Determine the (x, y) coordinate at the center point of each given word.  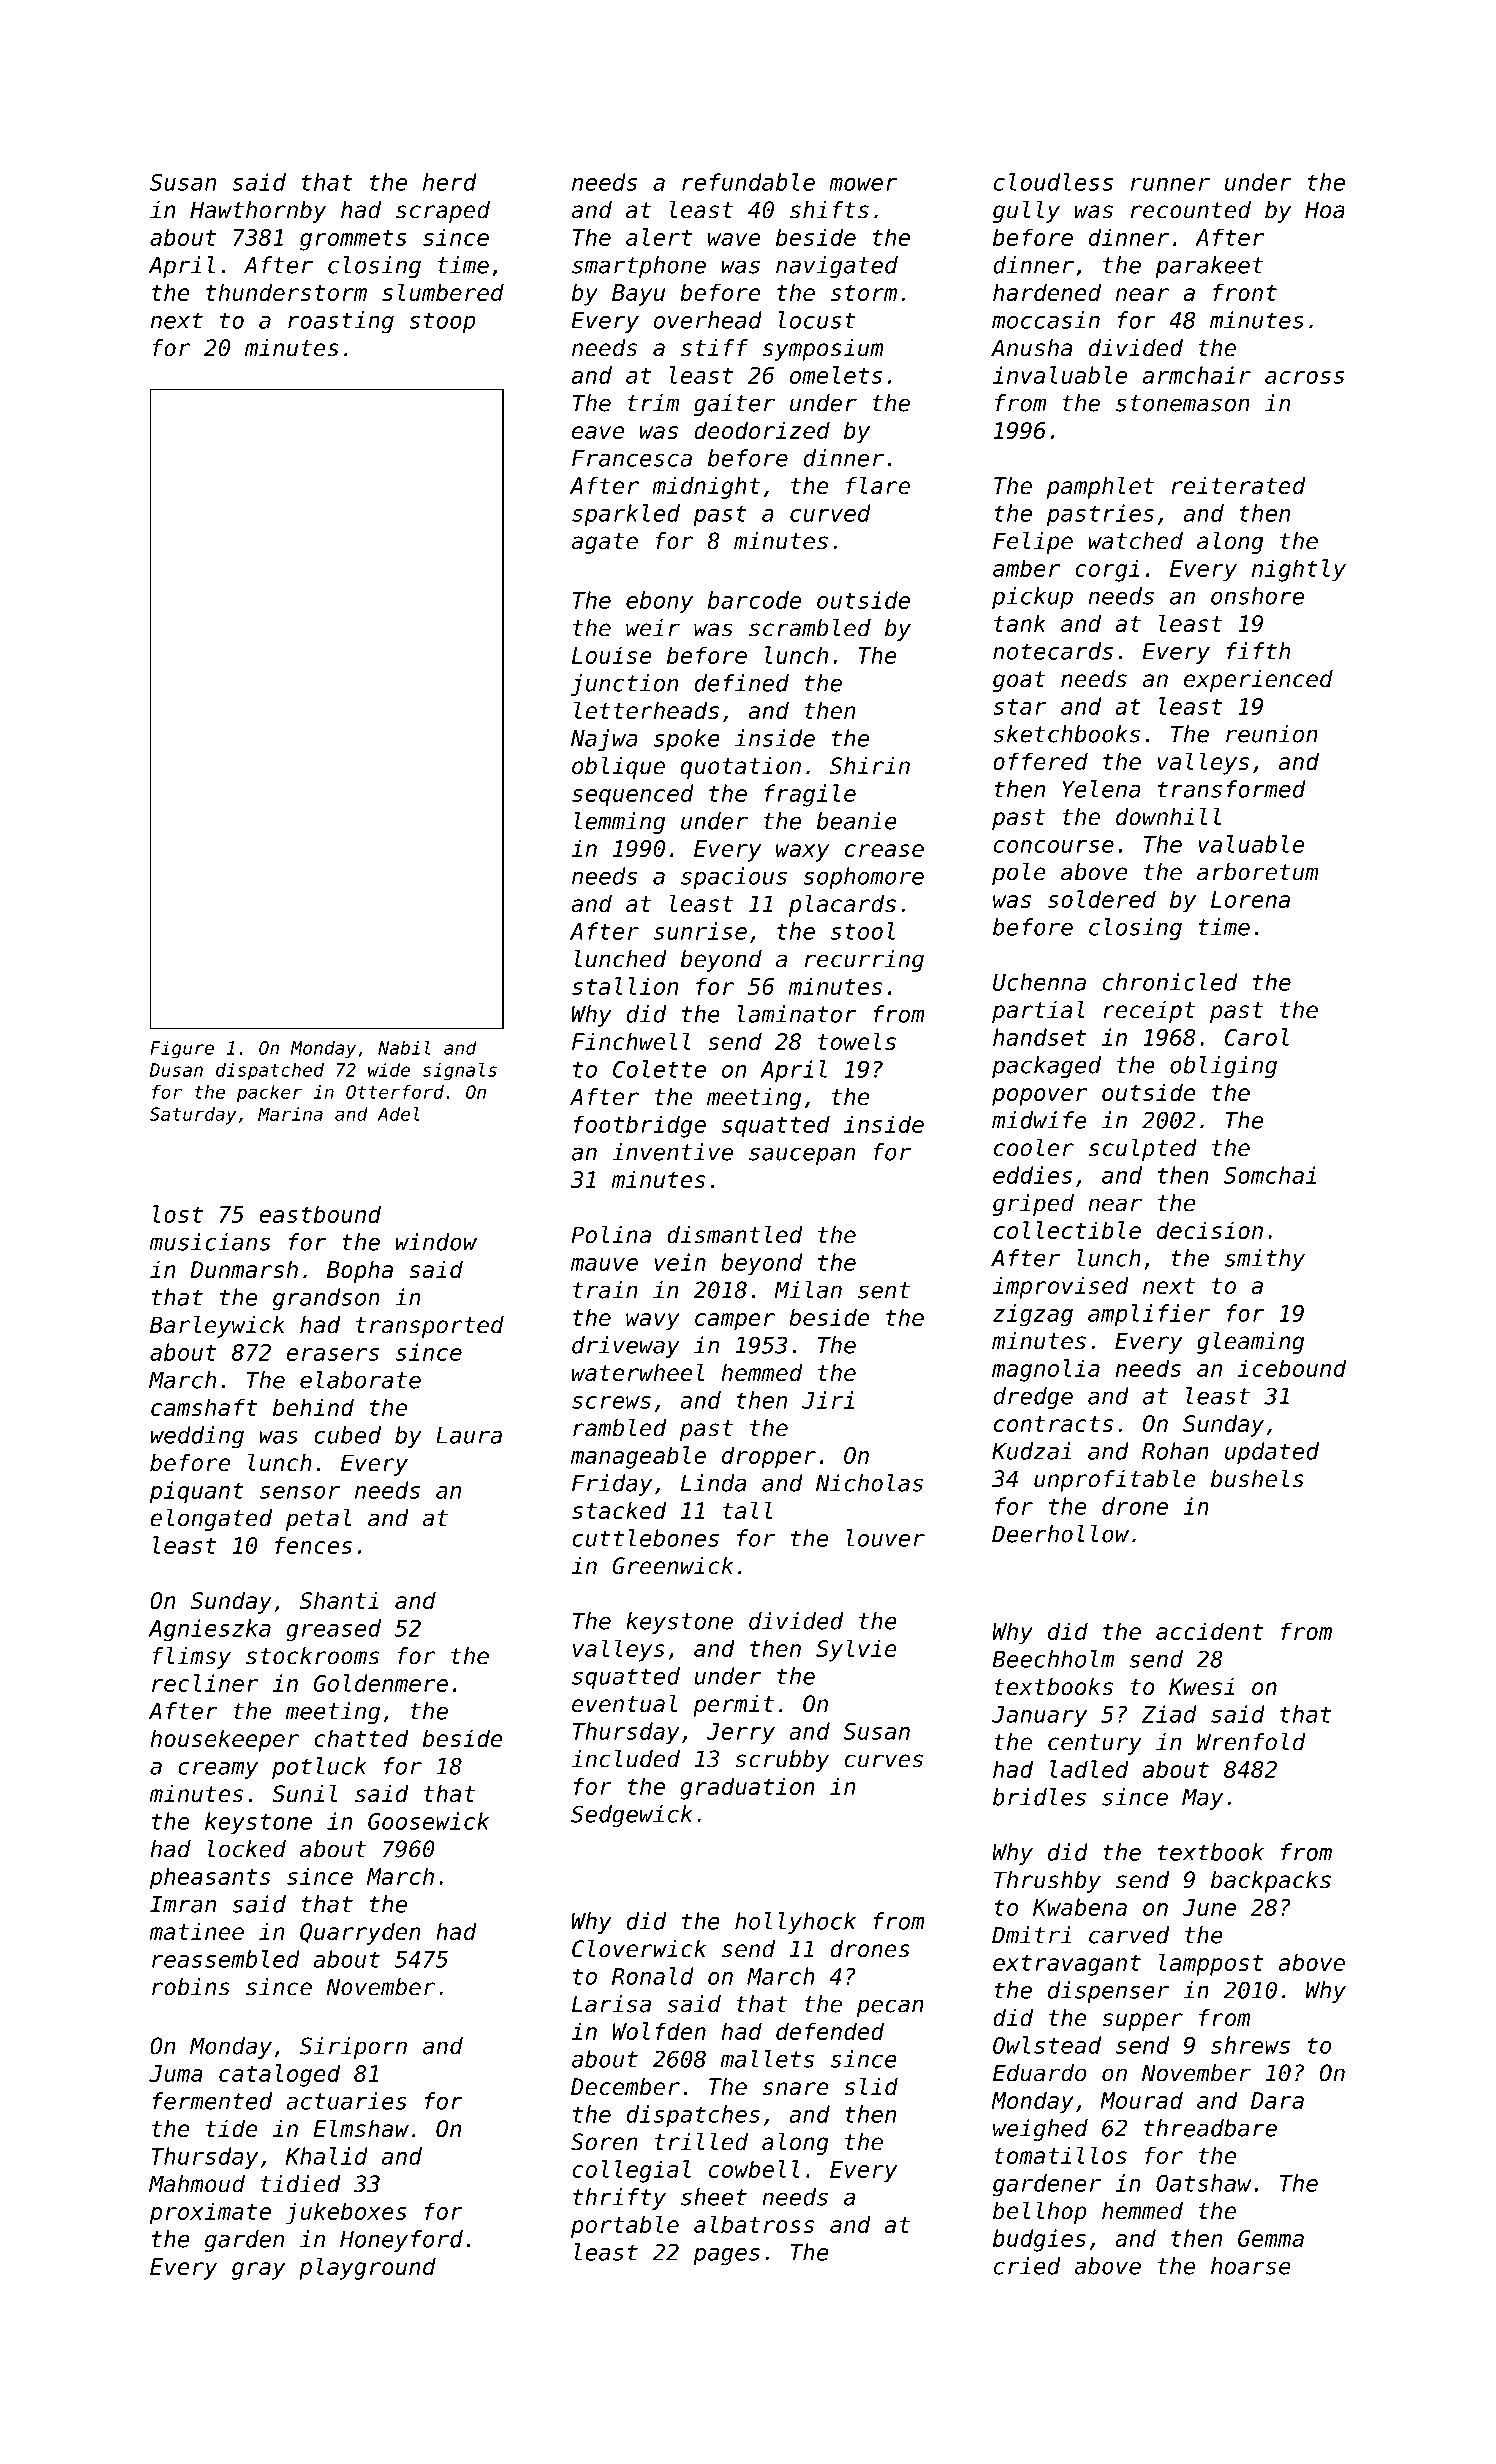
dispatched (270, 1072)
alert (659, 237)
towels (857, 1041)
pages (726, 2257)
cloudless (1053, 182)
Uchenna (1039, 982)
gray (259, 2271)
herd (450, 182)
